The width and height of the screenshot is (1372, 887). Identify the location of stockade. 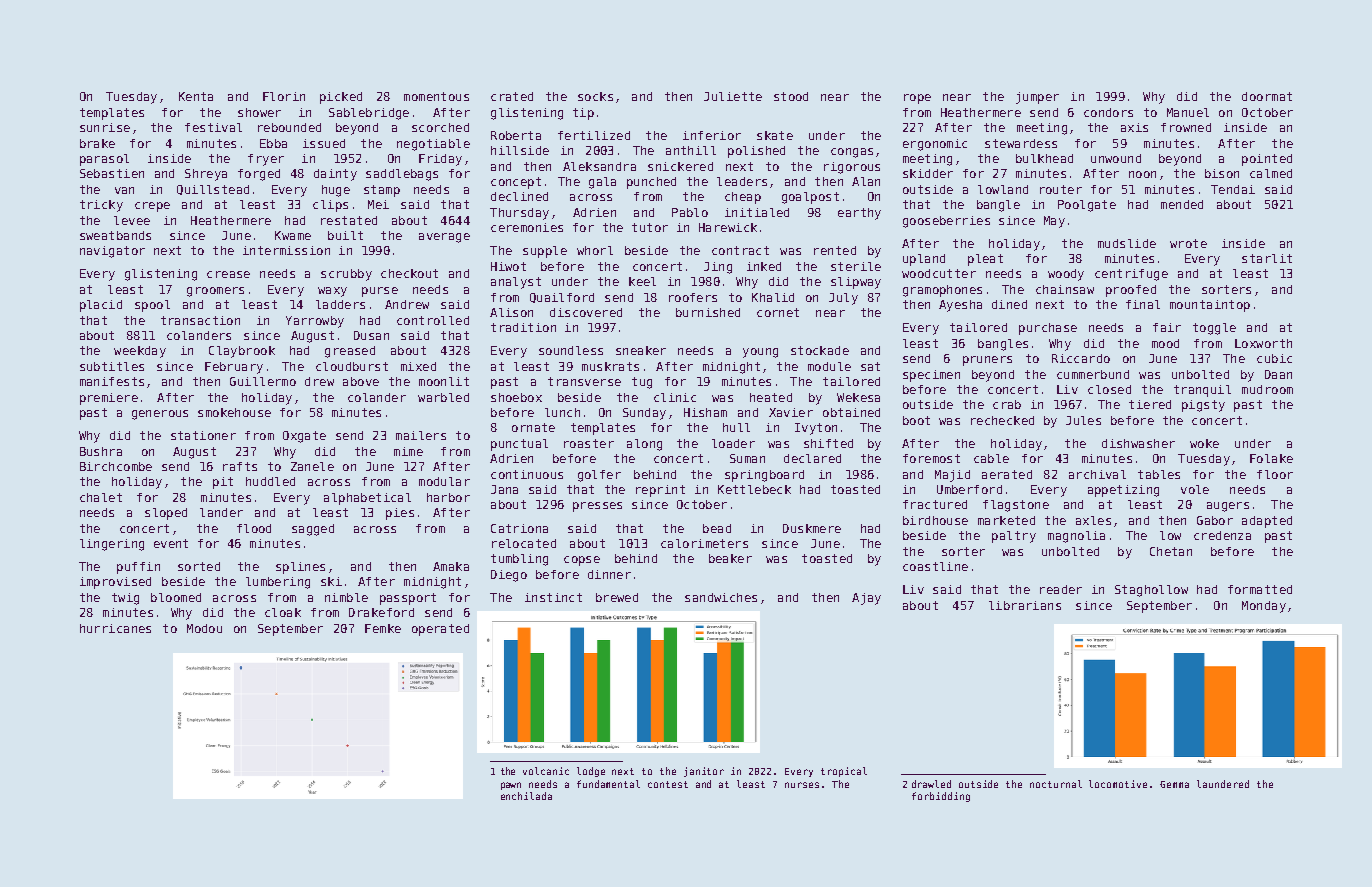
(820, 350).
